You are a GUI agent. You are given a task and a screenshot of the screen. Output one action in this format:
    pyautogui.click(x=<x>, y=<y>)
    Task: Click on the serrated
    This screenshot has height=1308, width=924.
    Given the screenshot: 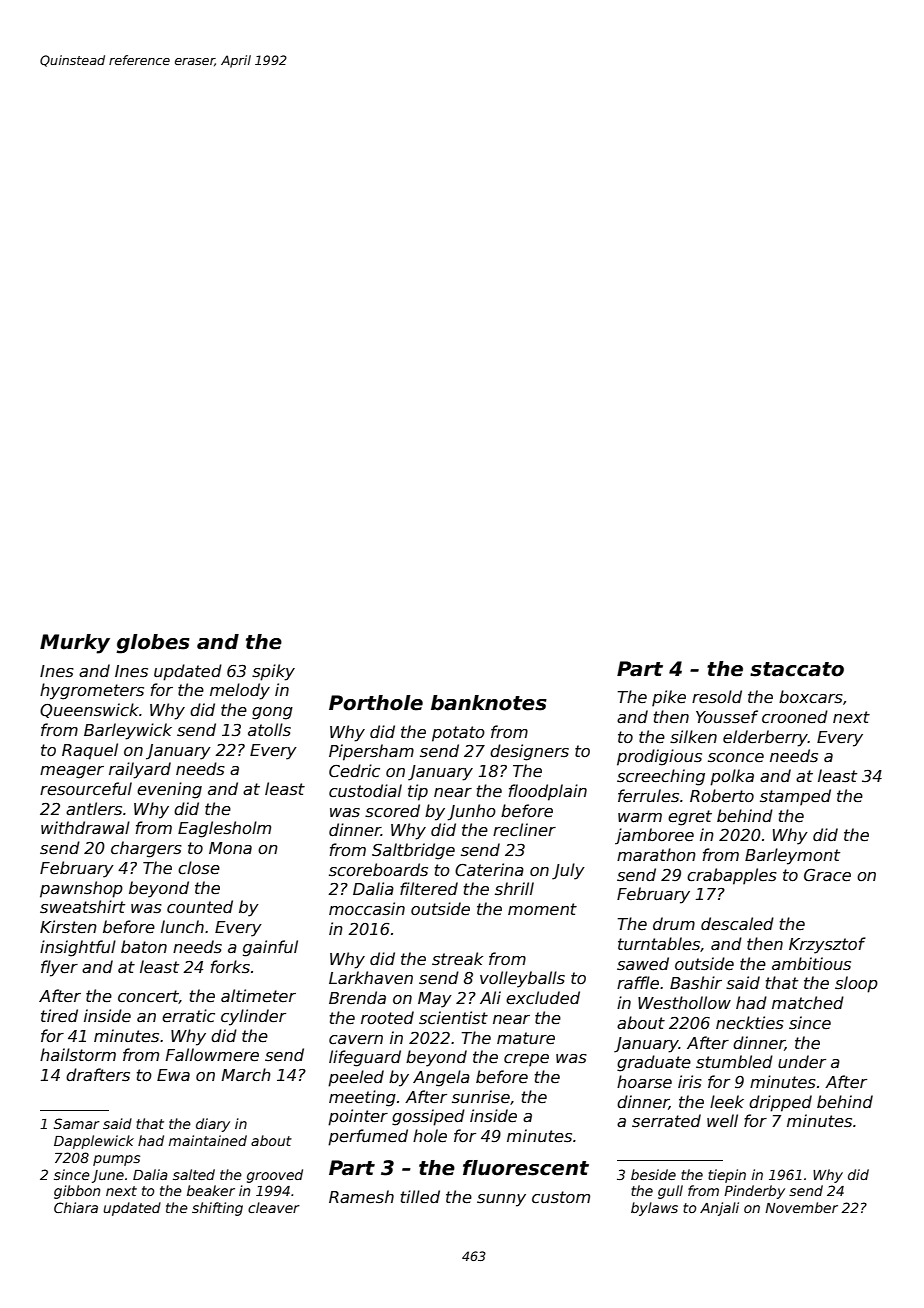 What is the action you would take?
    pyautogui.click(x=666, y=1121)
